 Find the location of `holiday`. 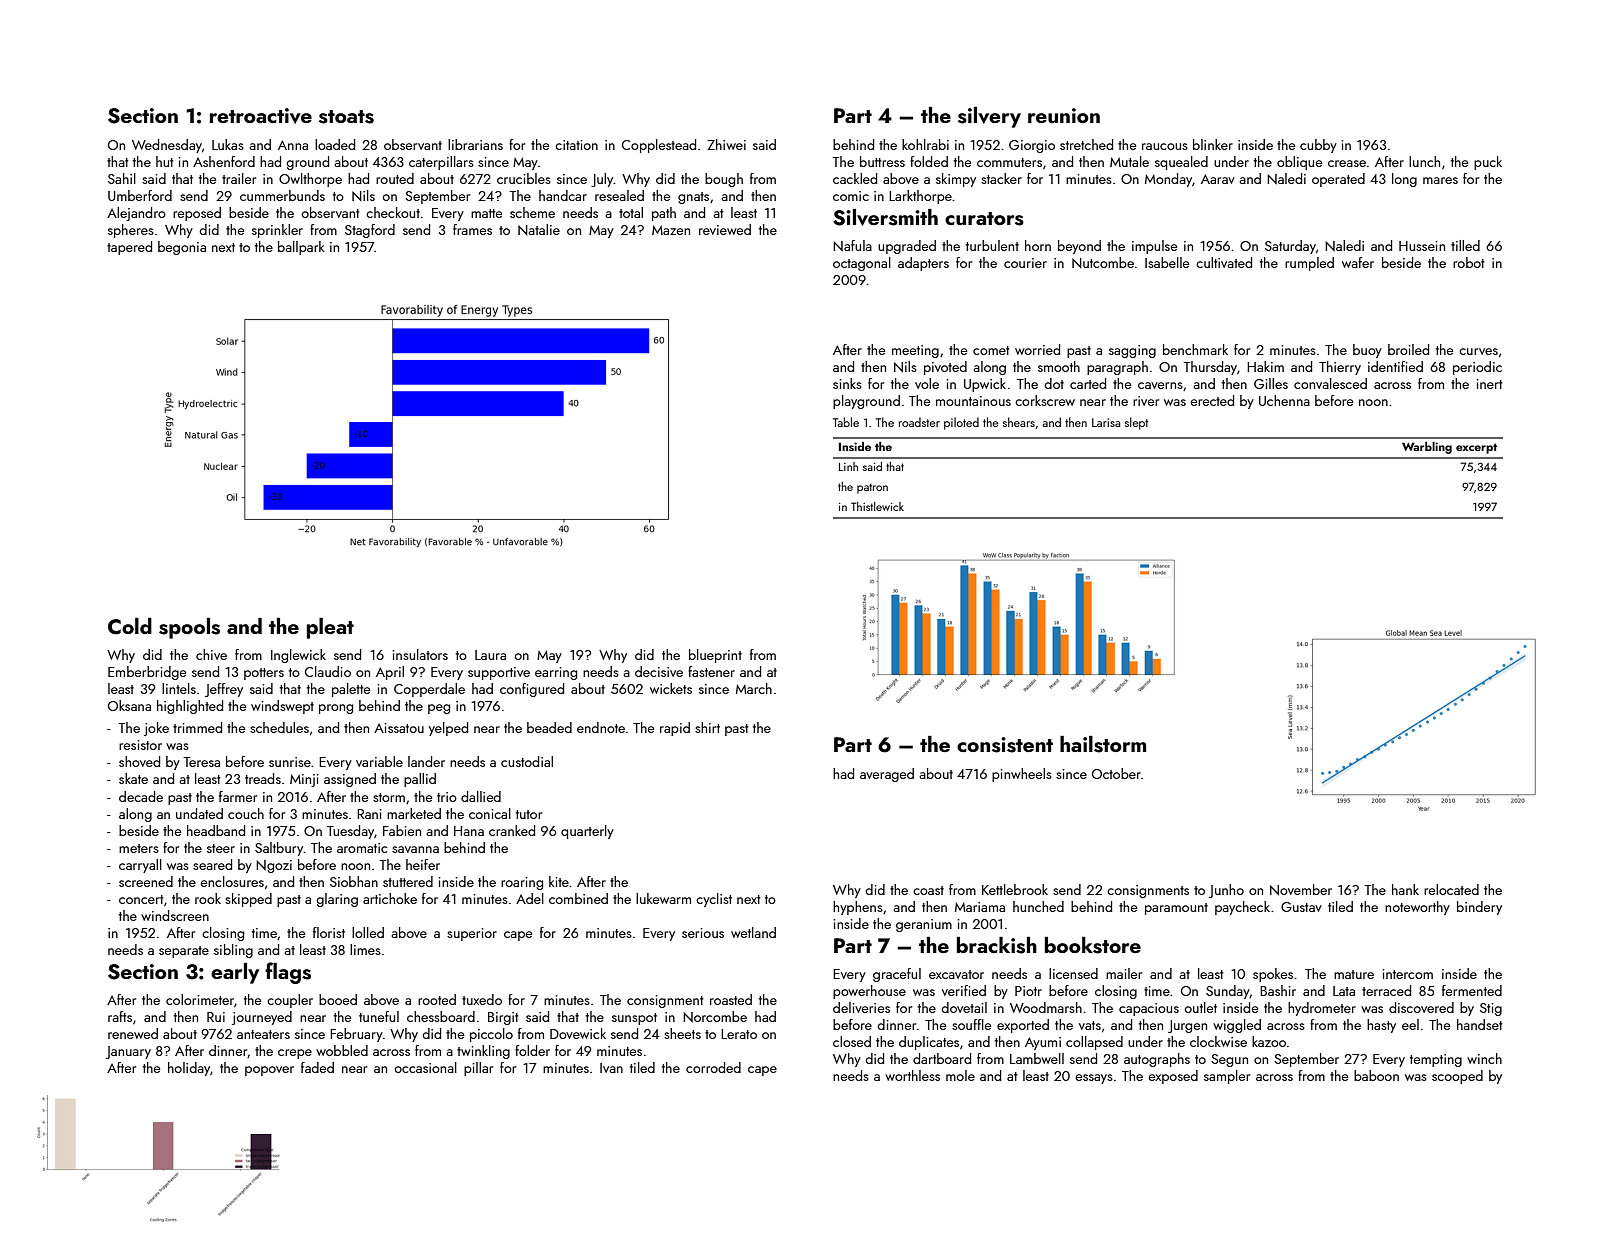

holiday is located at coordinates (189, 1069).
